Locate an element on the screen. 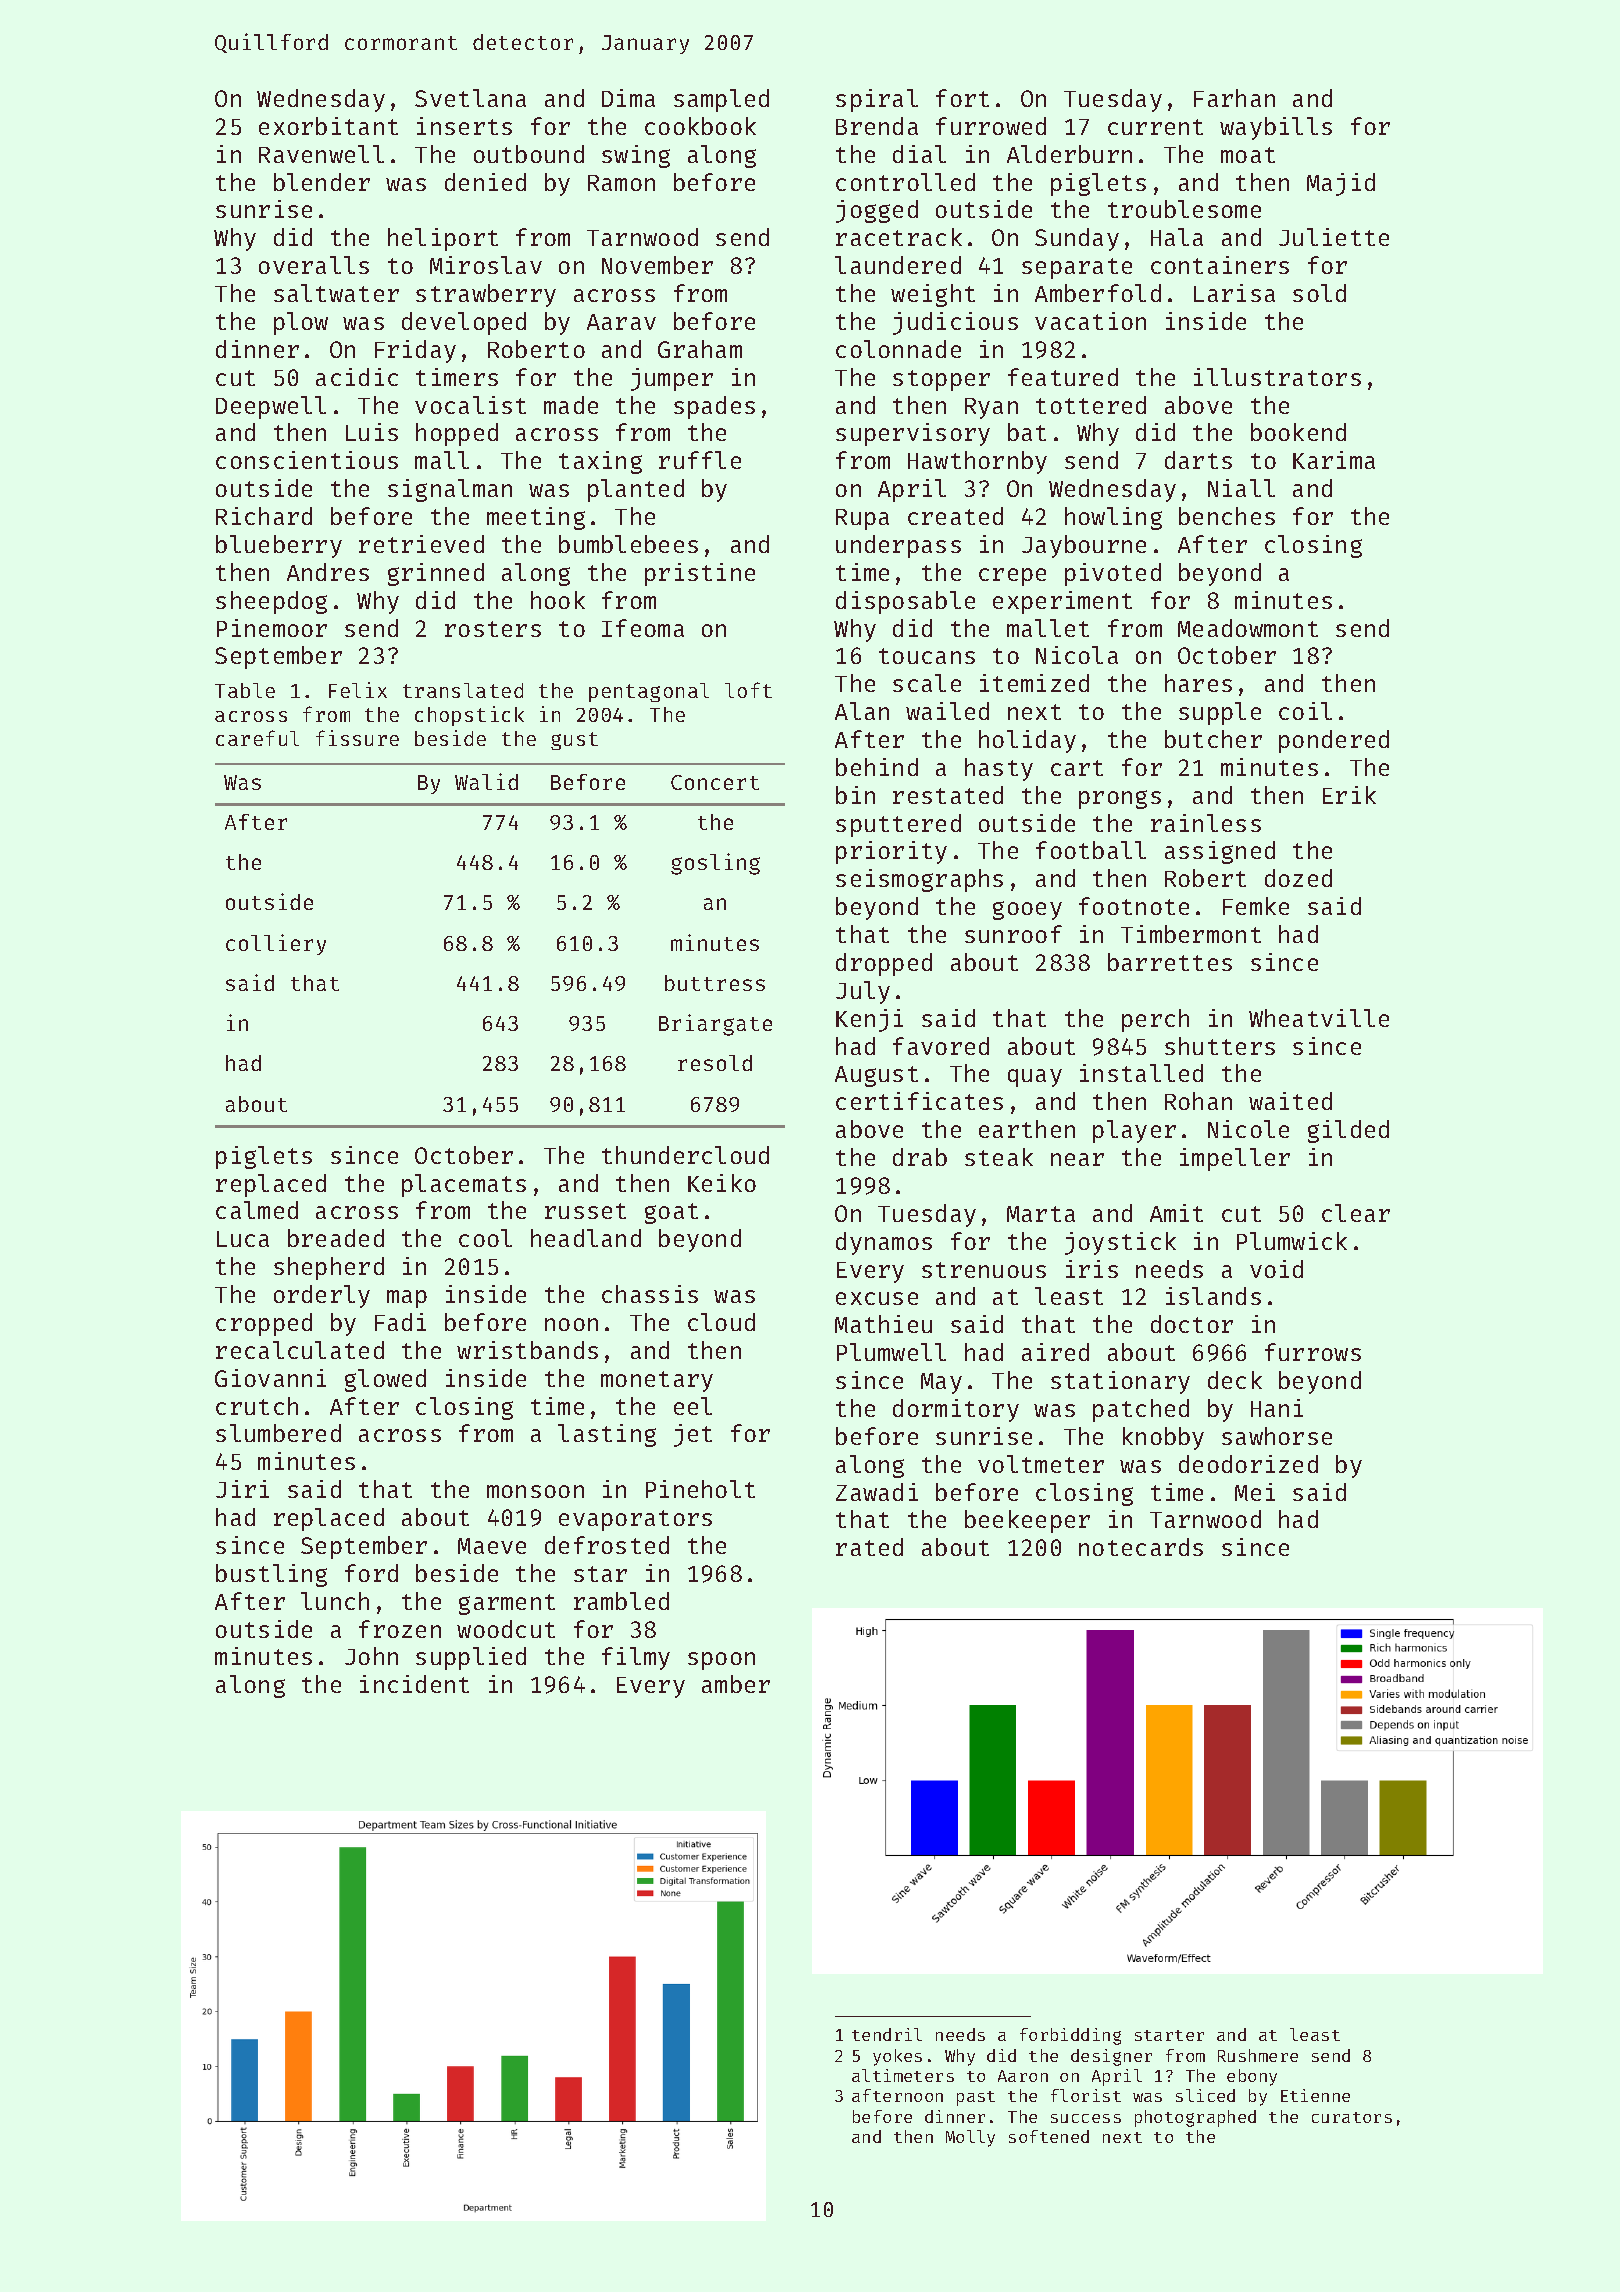 The height and width of the screenshot is (2292, 1620). Wheatville is located at coordinates (1319, 1018).
